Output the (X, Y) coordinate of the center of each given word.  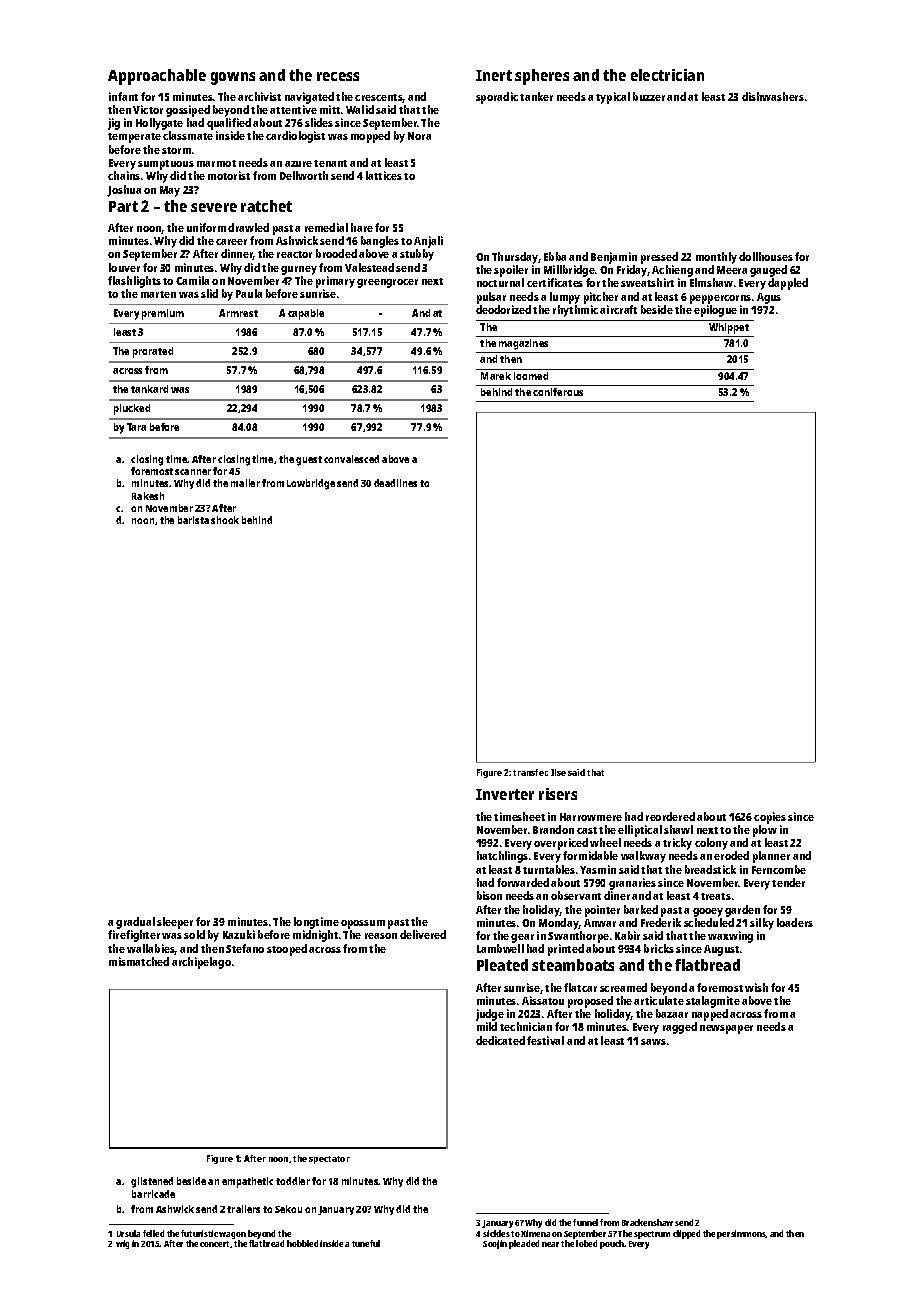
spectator (329, 1160)
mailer (245, 483)
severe (214, 207)
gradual (135, 923)
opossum (363, 924)
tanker (536, 96)
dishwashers (773, 96)
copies (770, 818)
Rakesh (148, 496)
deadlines (395, 483)
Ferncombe (779, 869)
